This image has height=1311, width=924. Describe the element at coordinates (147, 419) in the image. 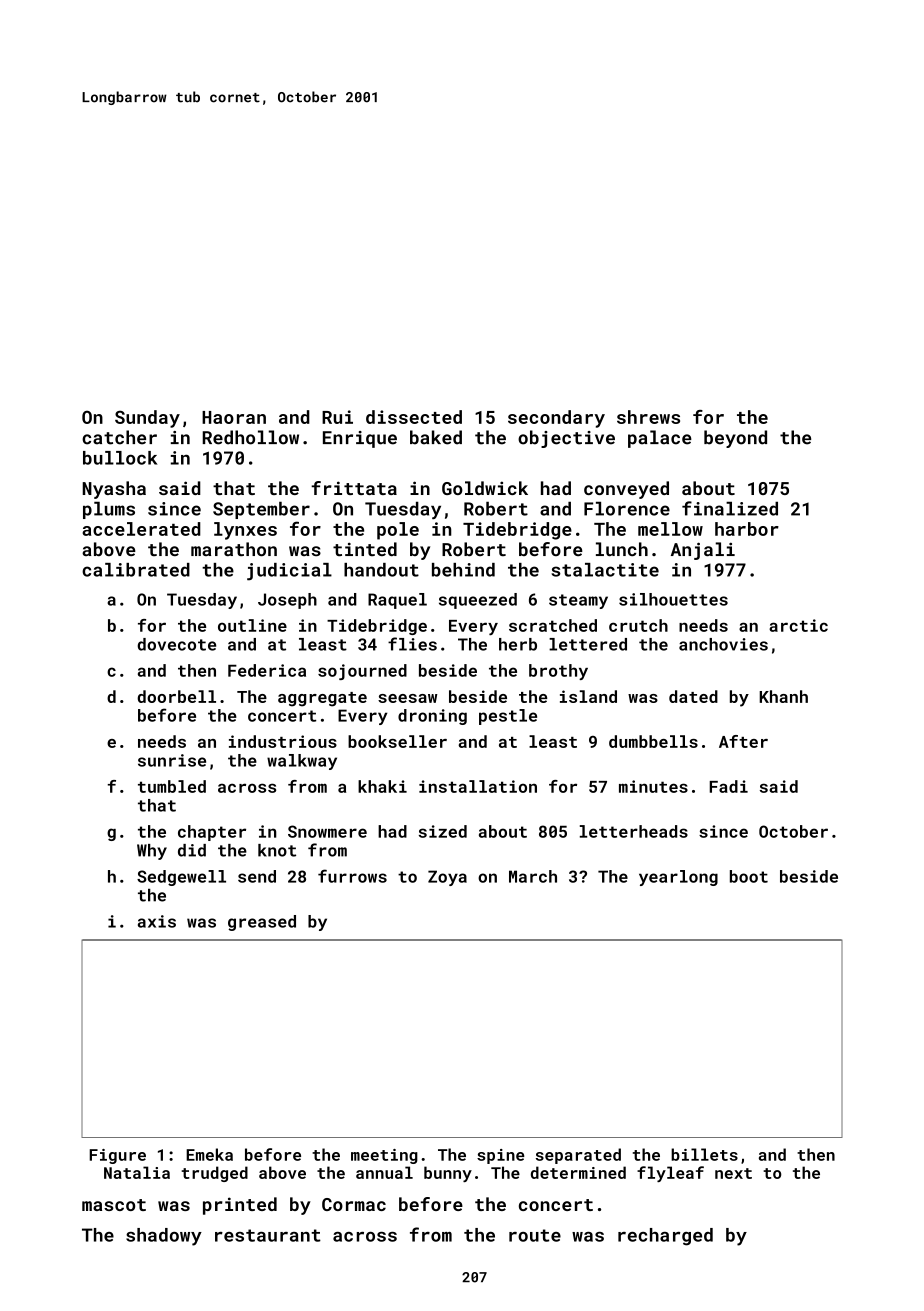

I see `Sunday` at that location.
